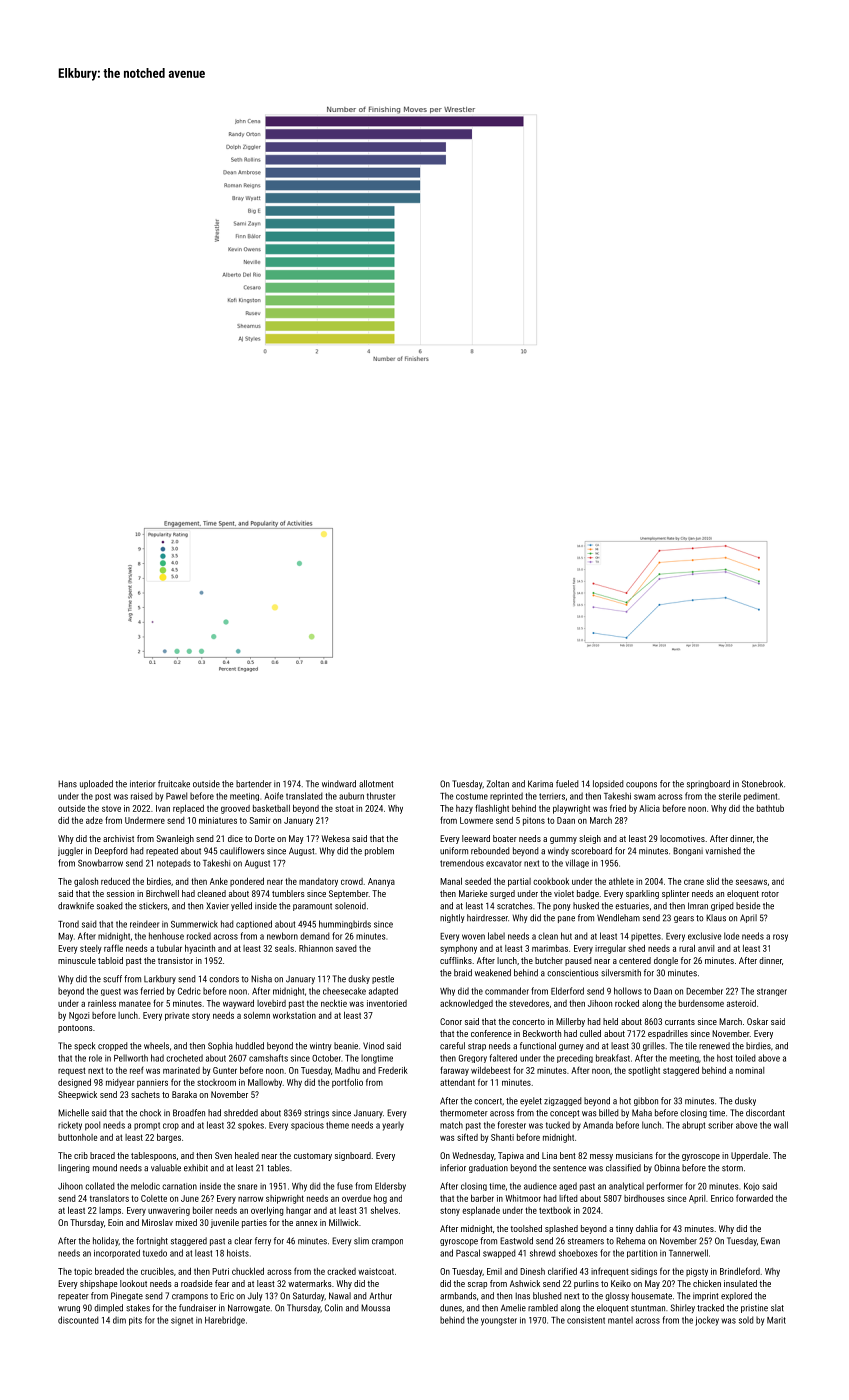  I want to click on Summerwick, so click(194, 924).
